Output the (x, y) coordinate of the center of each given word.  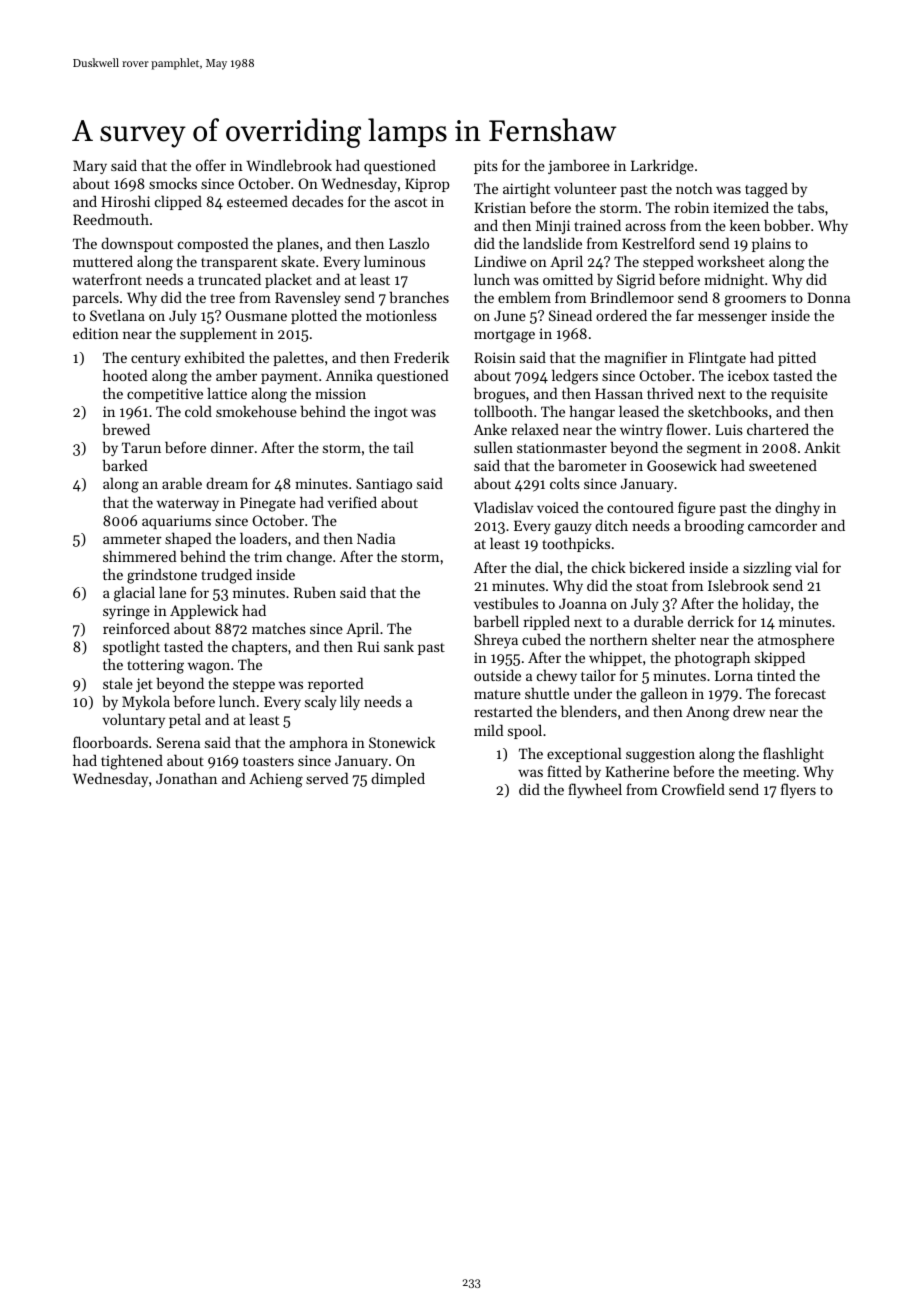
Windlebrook (289, 165)
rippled (546, 622)
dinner (232, 447)
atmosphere (796, 640)
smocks (173, 183)
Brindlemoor (632, 297)
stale (118, 683)
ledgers (575, 377)
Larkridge (662, 167)
